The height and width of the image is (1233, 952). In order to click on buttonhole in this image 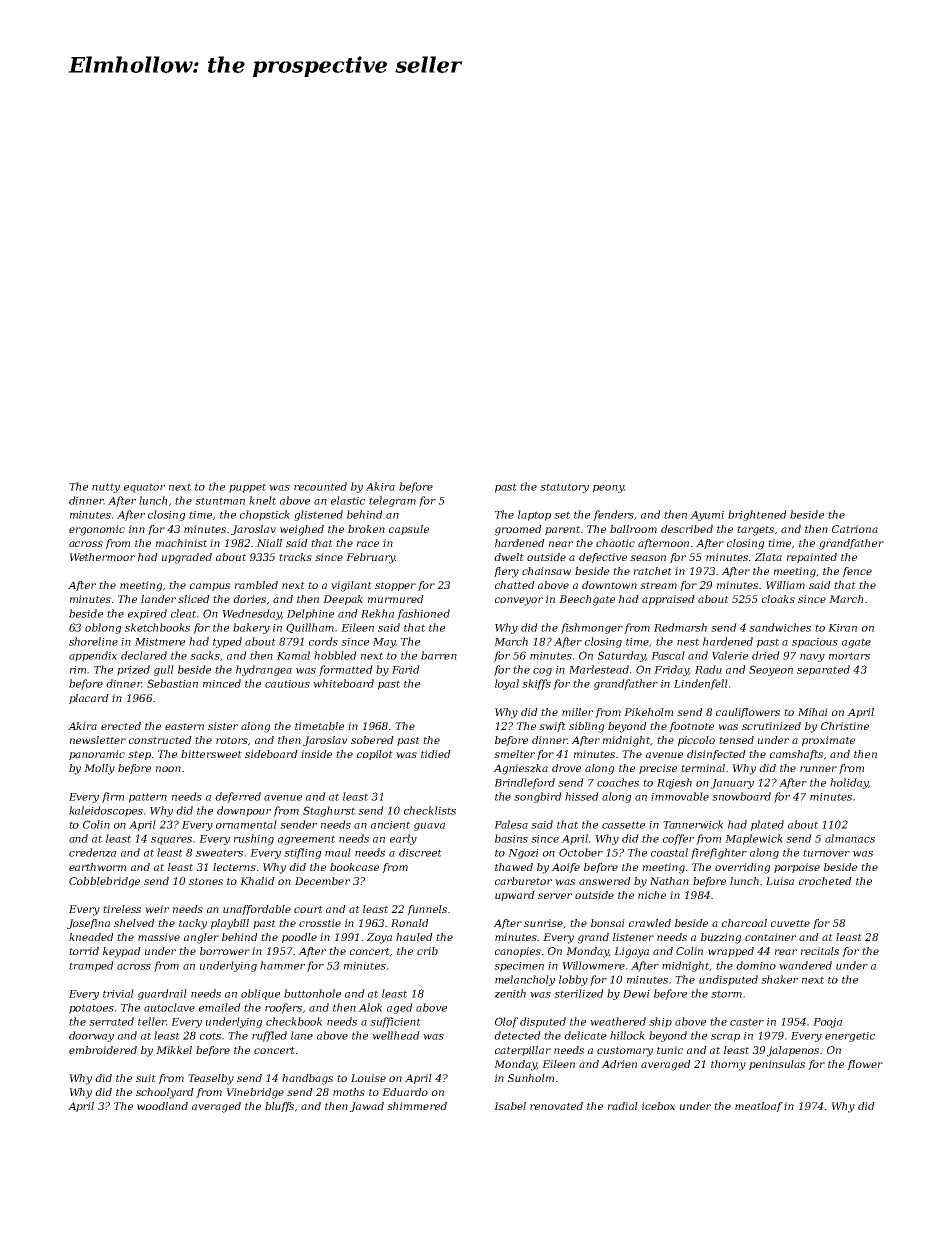, I will do `click(312, 993)`.
